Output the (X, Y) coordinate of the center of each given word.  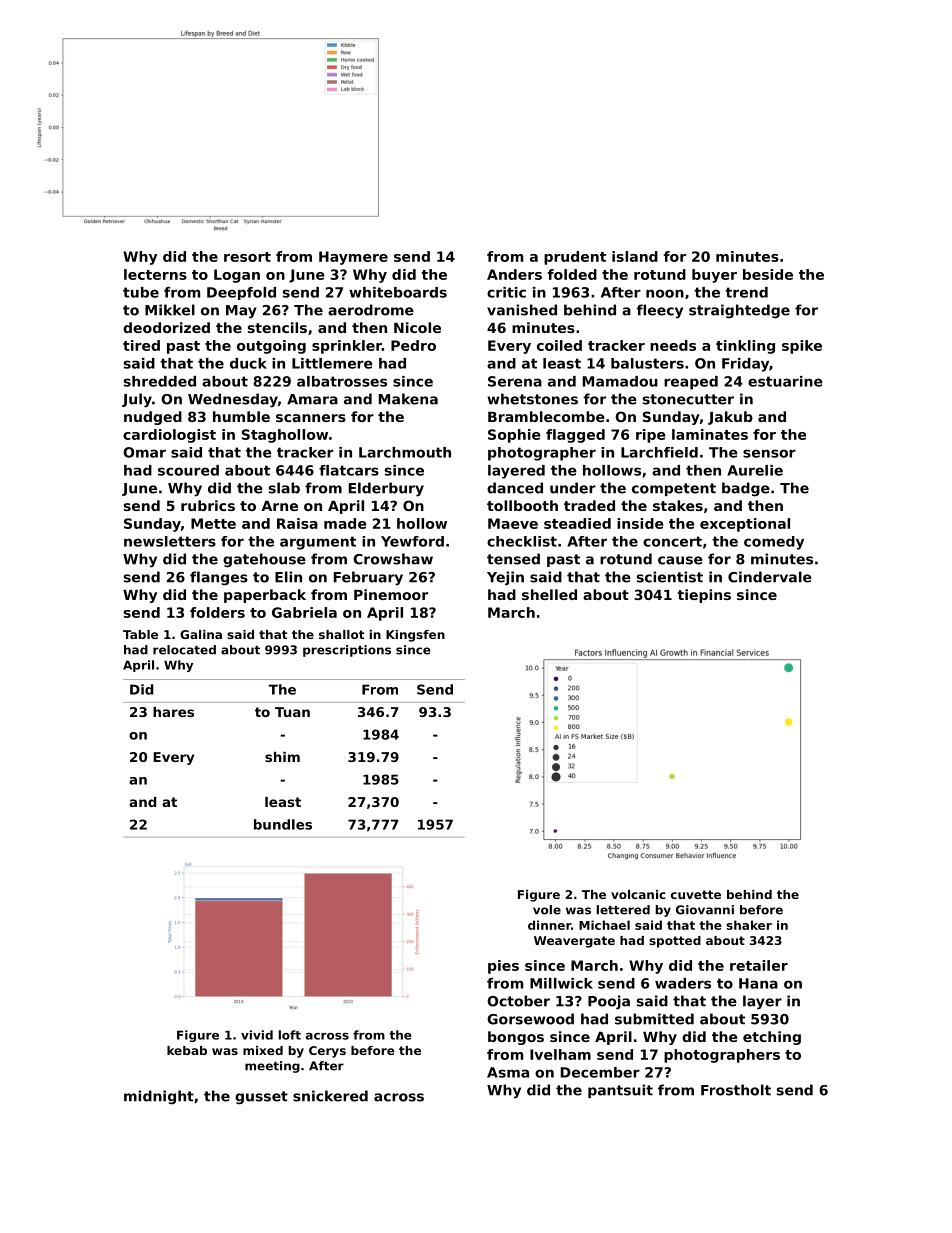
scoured (188, 470)
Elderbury (386, 489)
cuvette (696, 894)
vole (547, 910)
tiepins (704, 596)
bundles (283, 824)
